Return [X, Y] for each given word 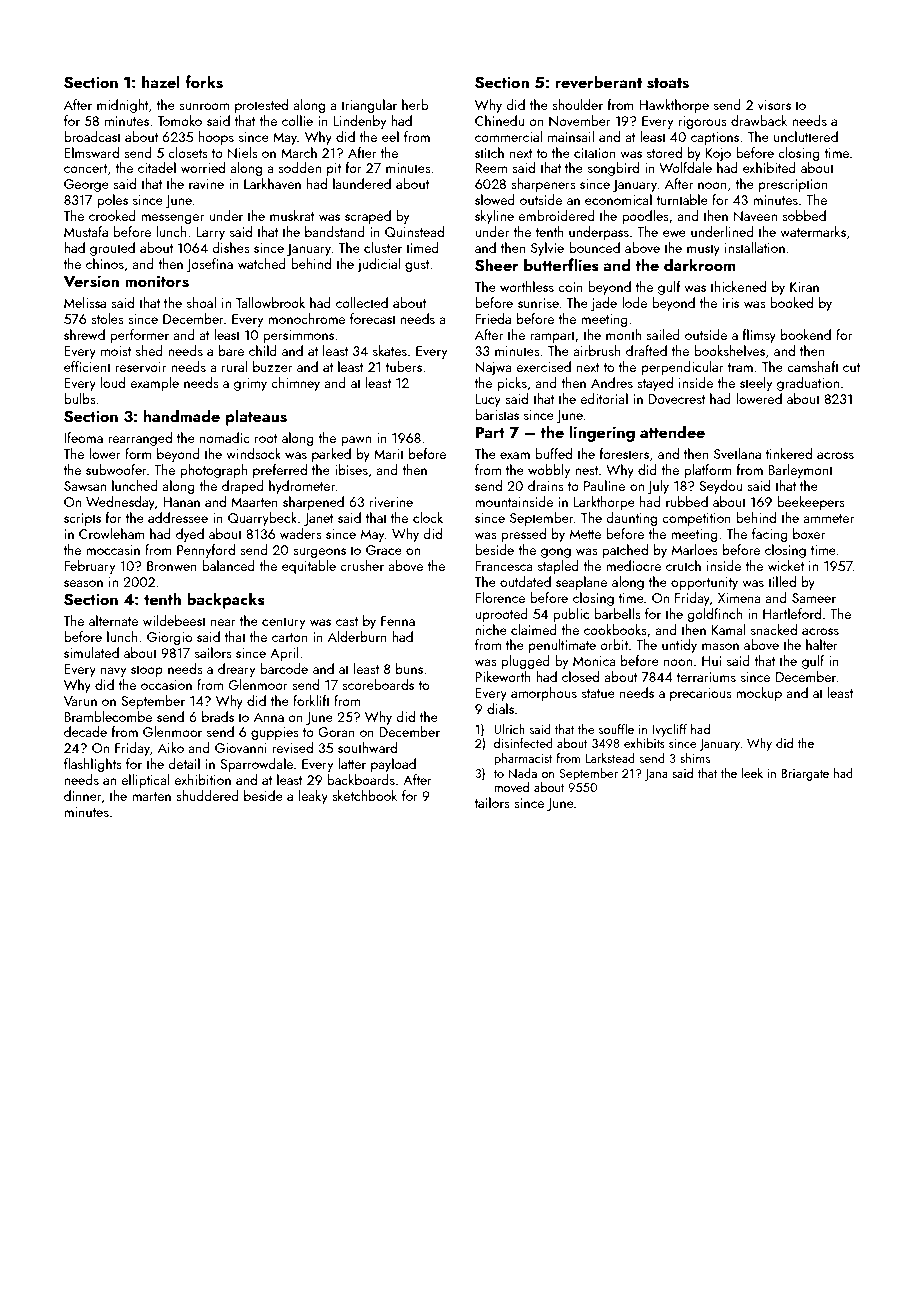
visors [774, 105]
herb [415, 104]
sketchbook [364, 795]
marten [151, 796]
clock [428, 517]
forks [204, 82]
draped [243, 487]
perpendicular [683, 368]
